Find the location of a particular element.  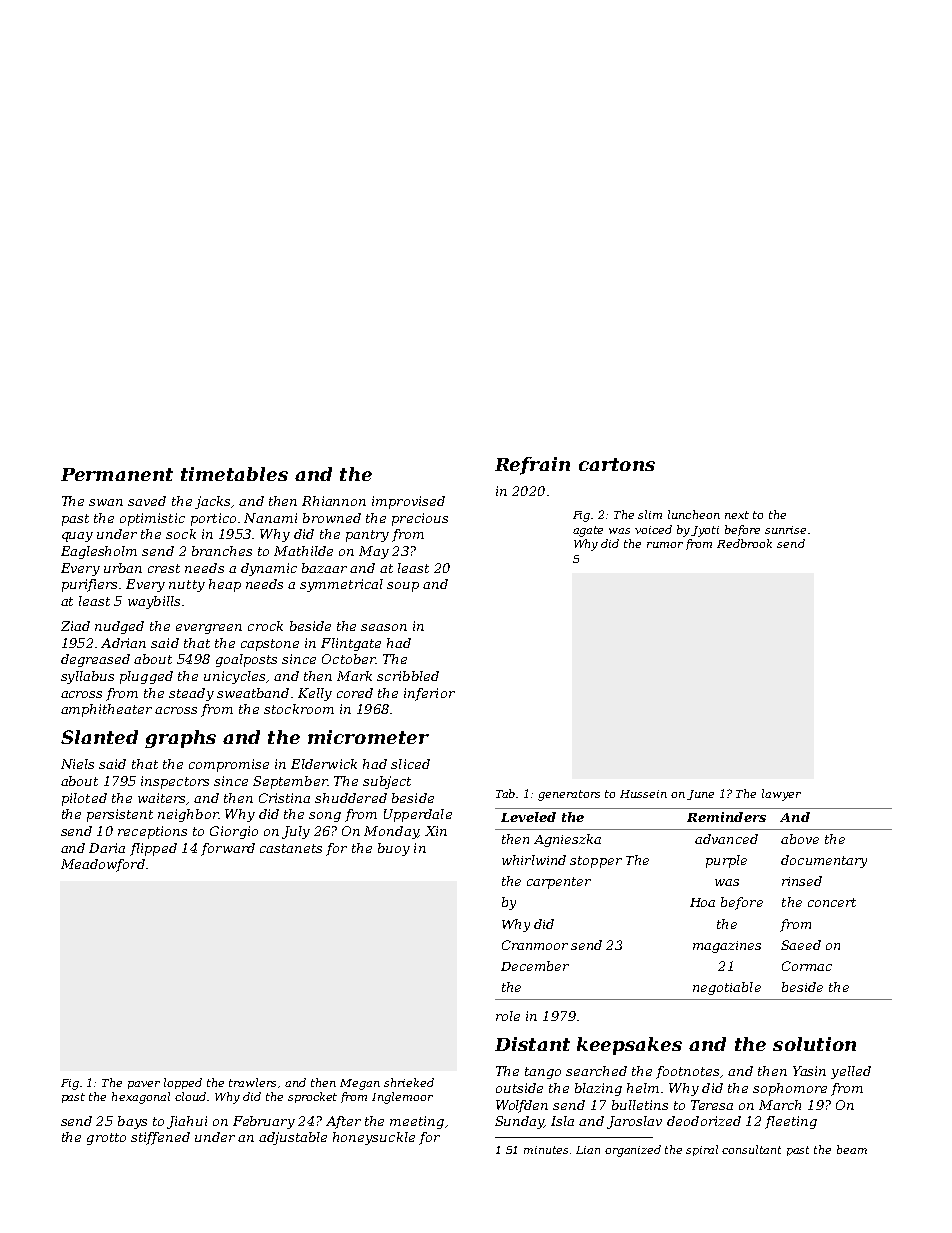

Meadowford is located at coordinates (103, 865).
